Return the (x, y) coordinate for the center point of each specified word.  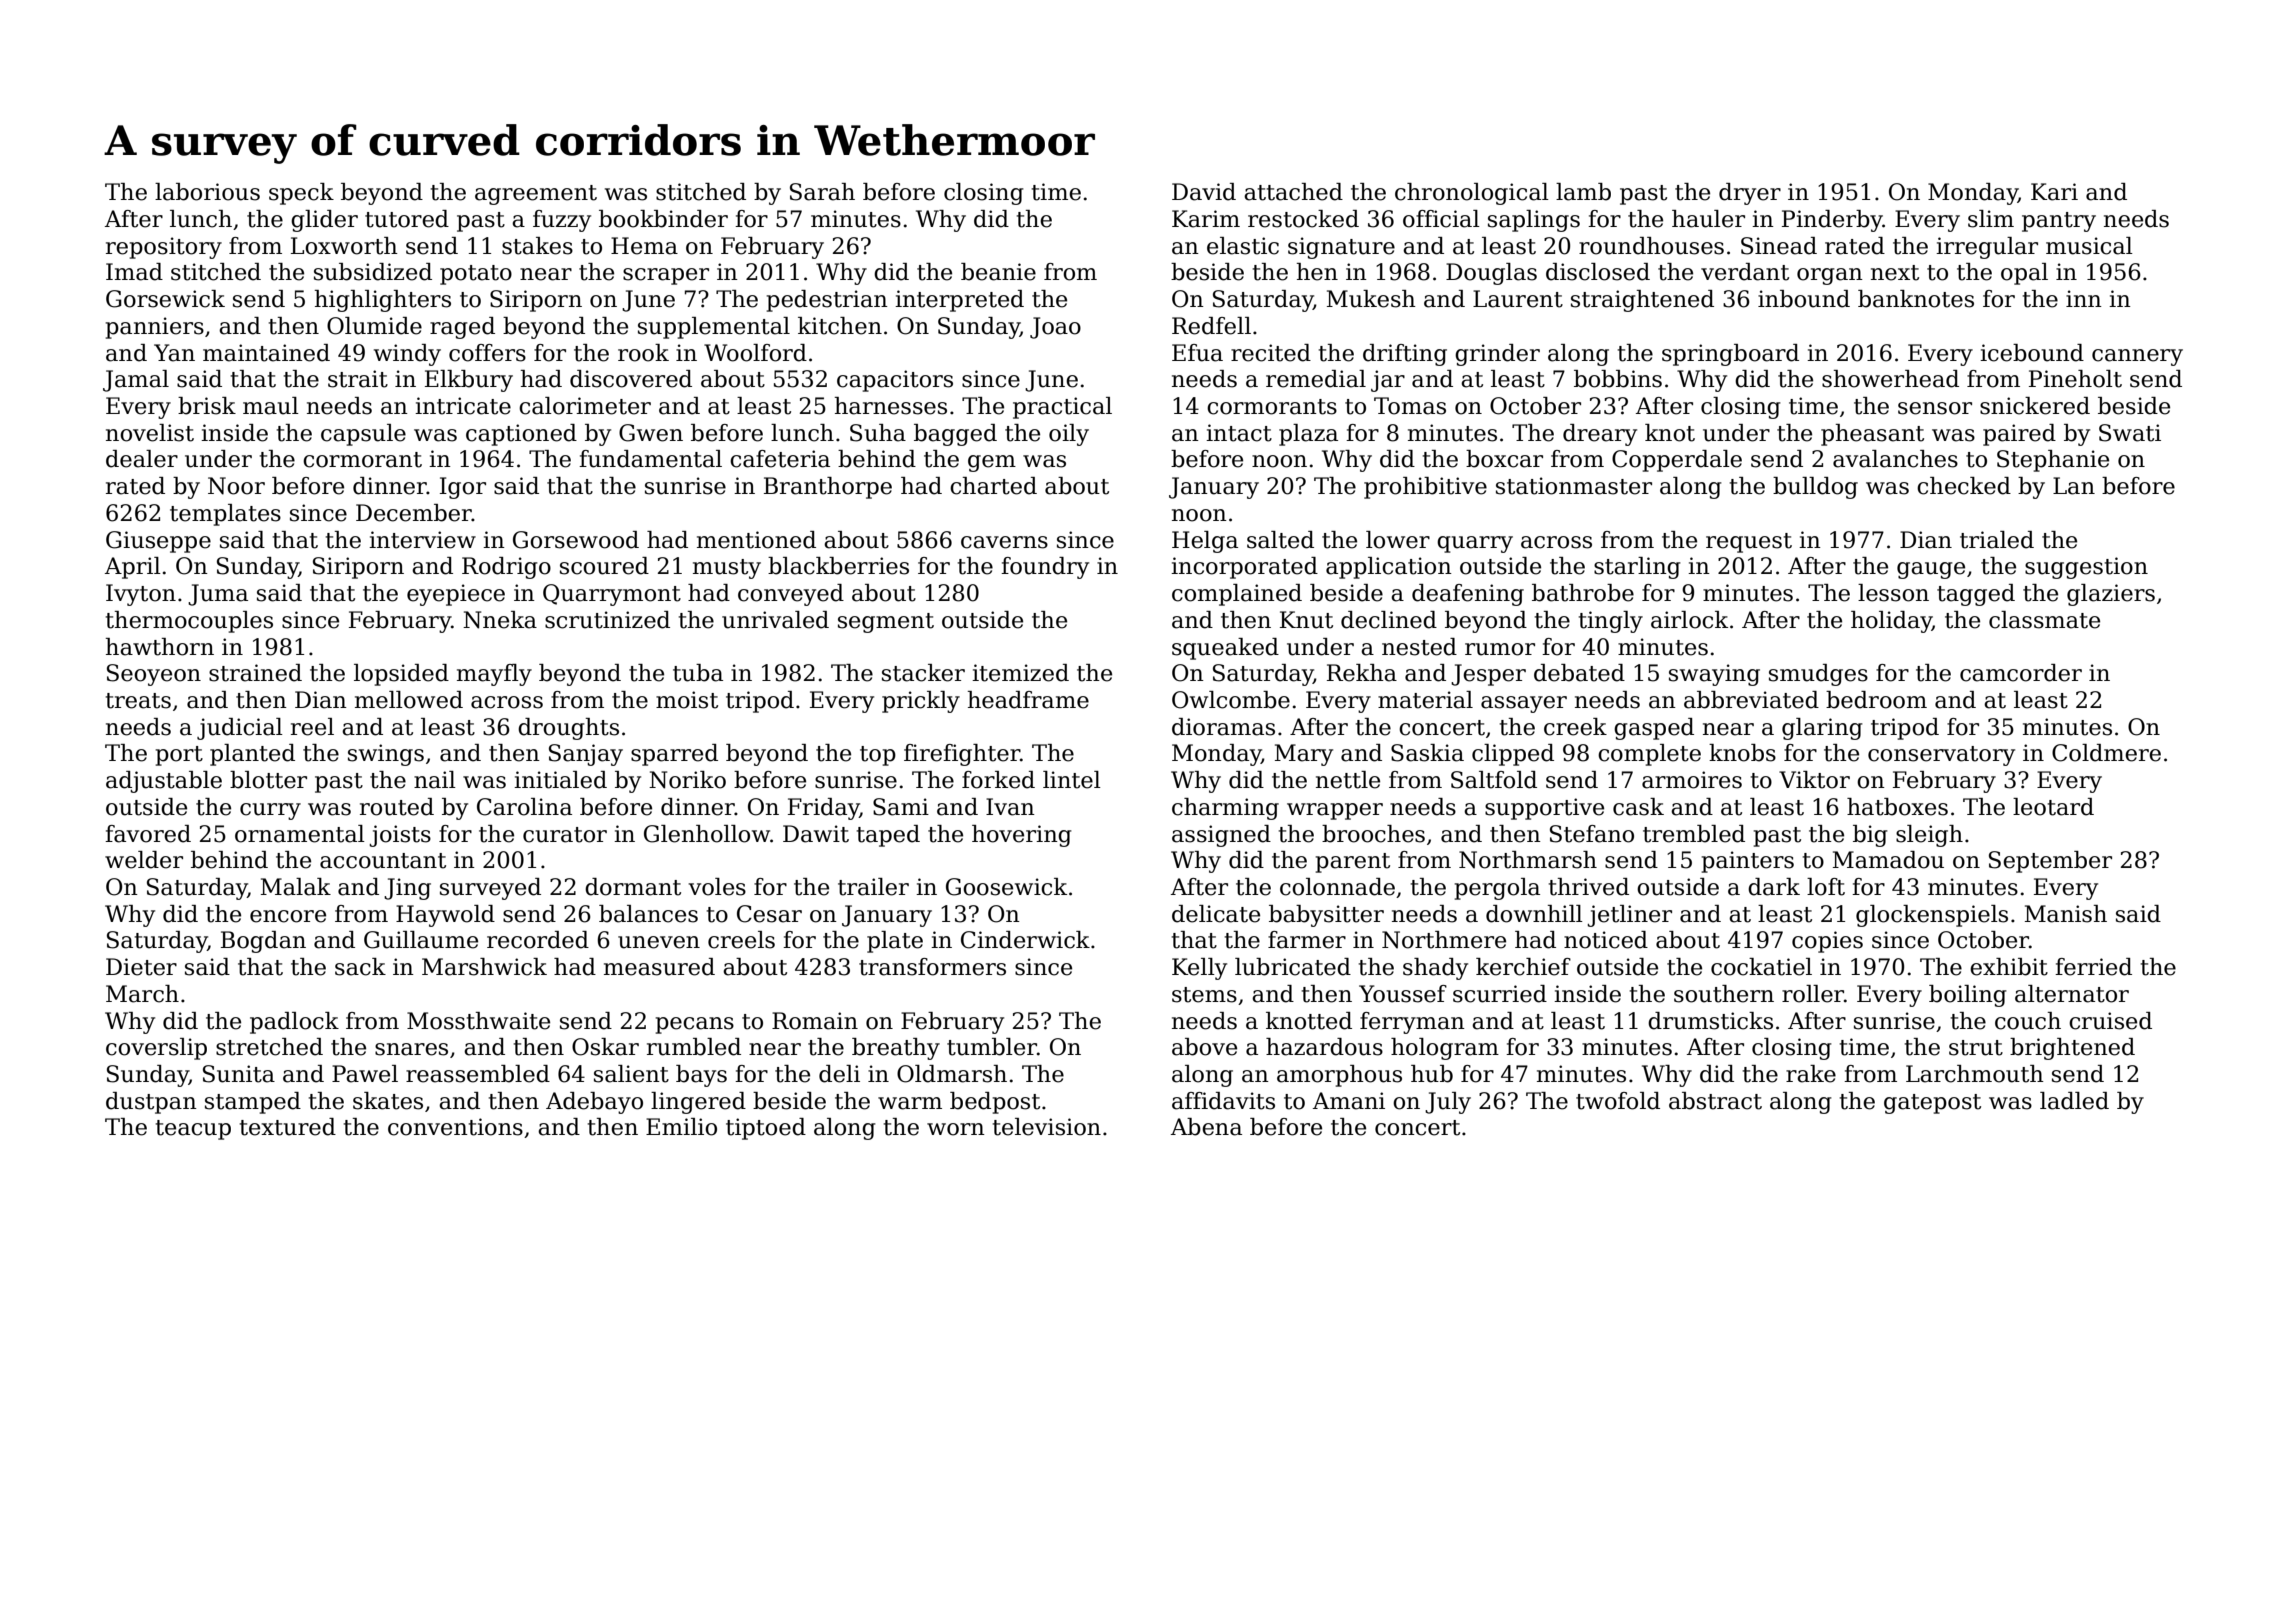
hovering (1022, 836)
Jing (407, 889)
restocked (1303, 219)
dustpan (151, 1103)
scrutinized (607, 620)
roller (1813, 994)
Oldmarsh (952, 1074)
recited (1271, 353)
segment (886, 623)
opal (2024, 274)
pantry (2059, 222)
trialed (1997, 540)
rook (643, 353)
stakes (537, 246)
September (2050, 862)
